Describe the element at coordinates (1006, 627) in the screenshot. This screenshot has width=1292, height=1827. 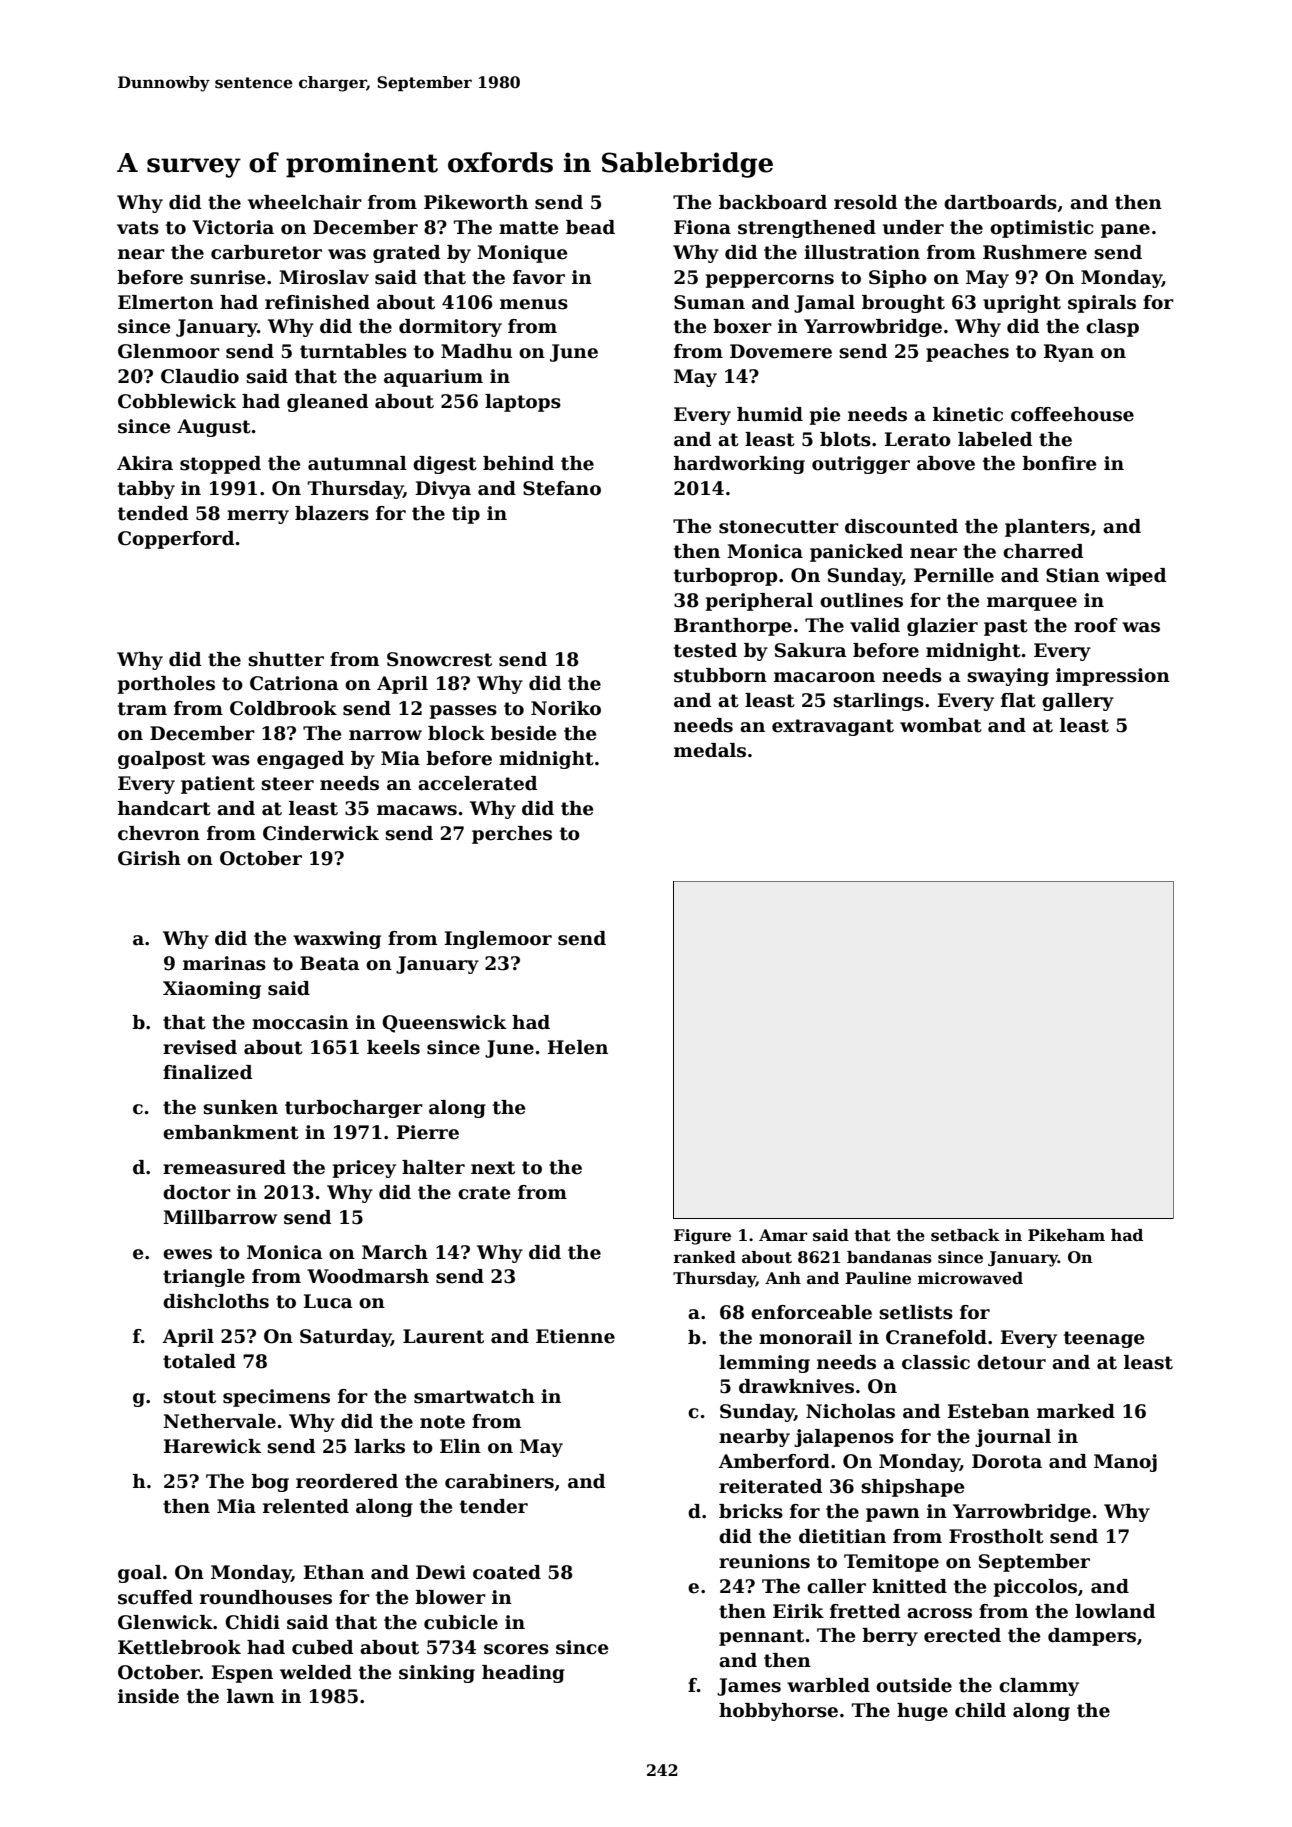
I see `past` at that location.
